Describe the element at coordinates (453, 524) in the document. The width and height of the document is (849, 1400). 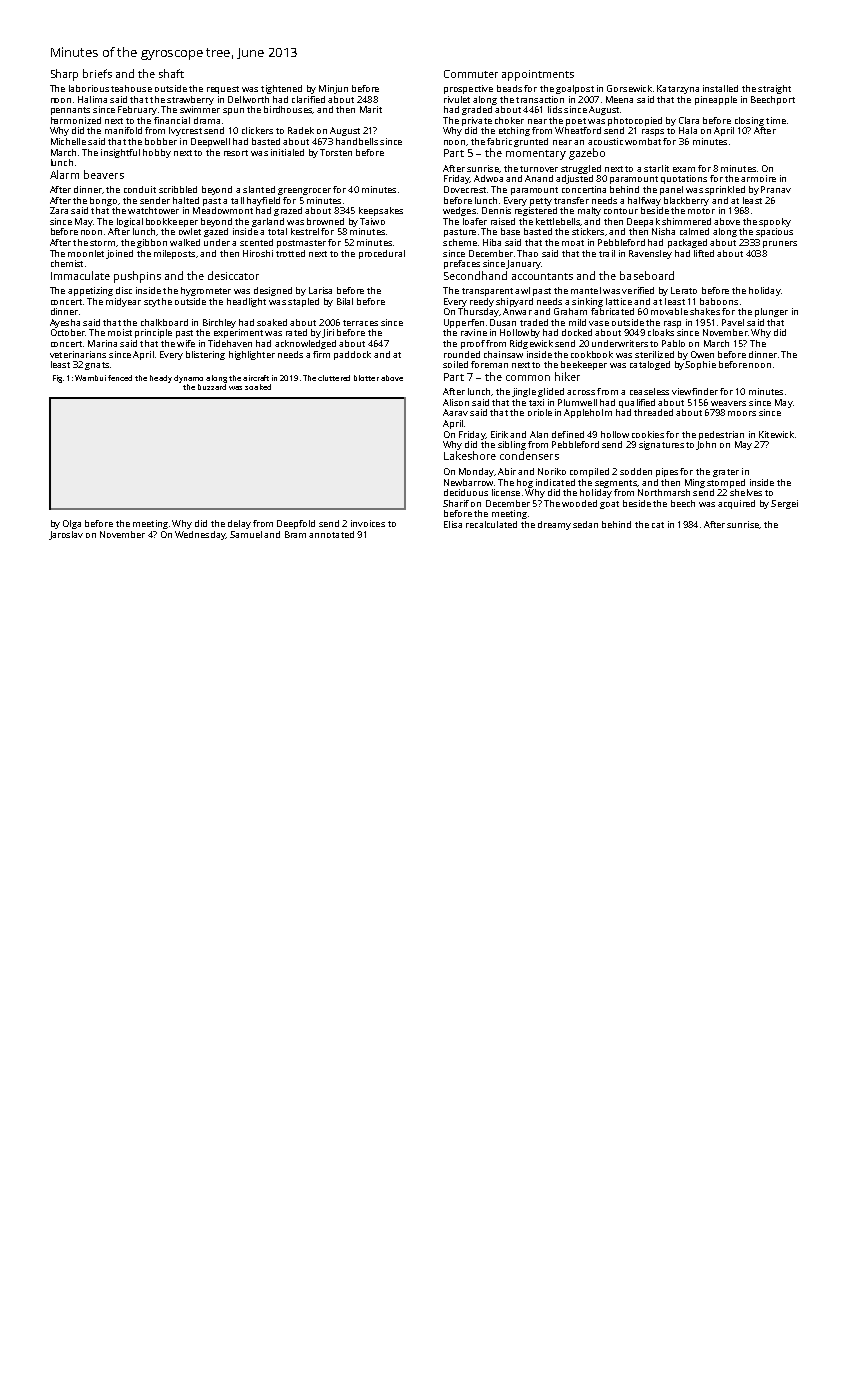
I see `Elisa` at that location.
